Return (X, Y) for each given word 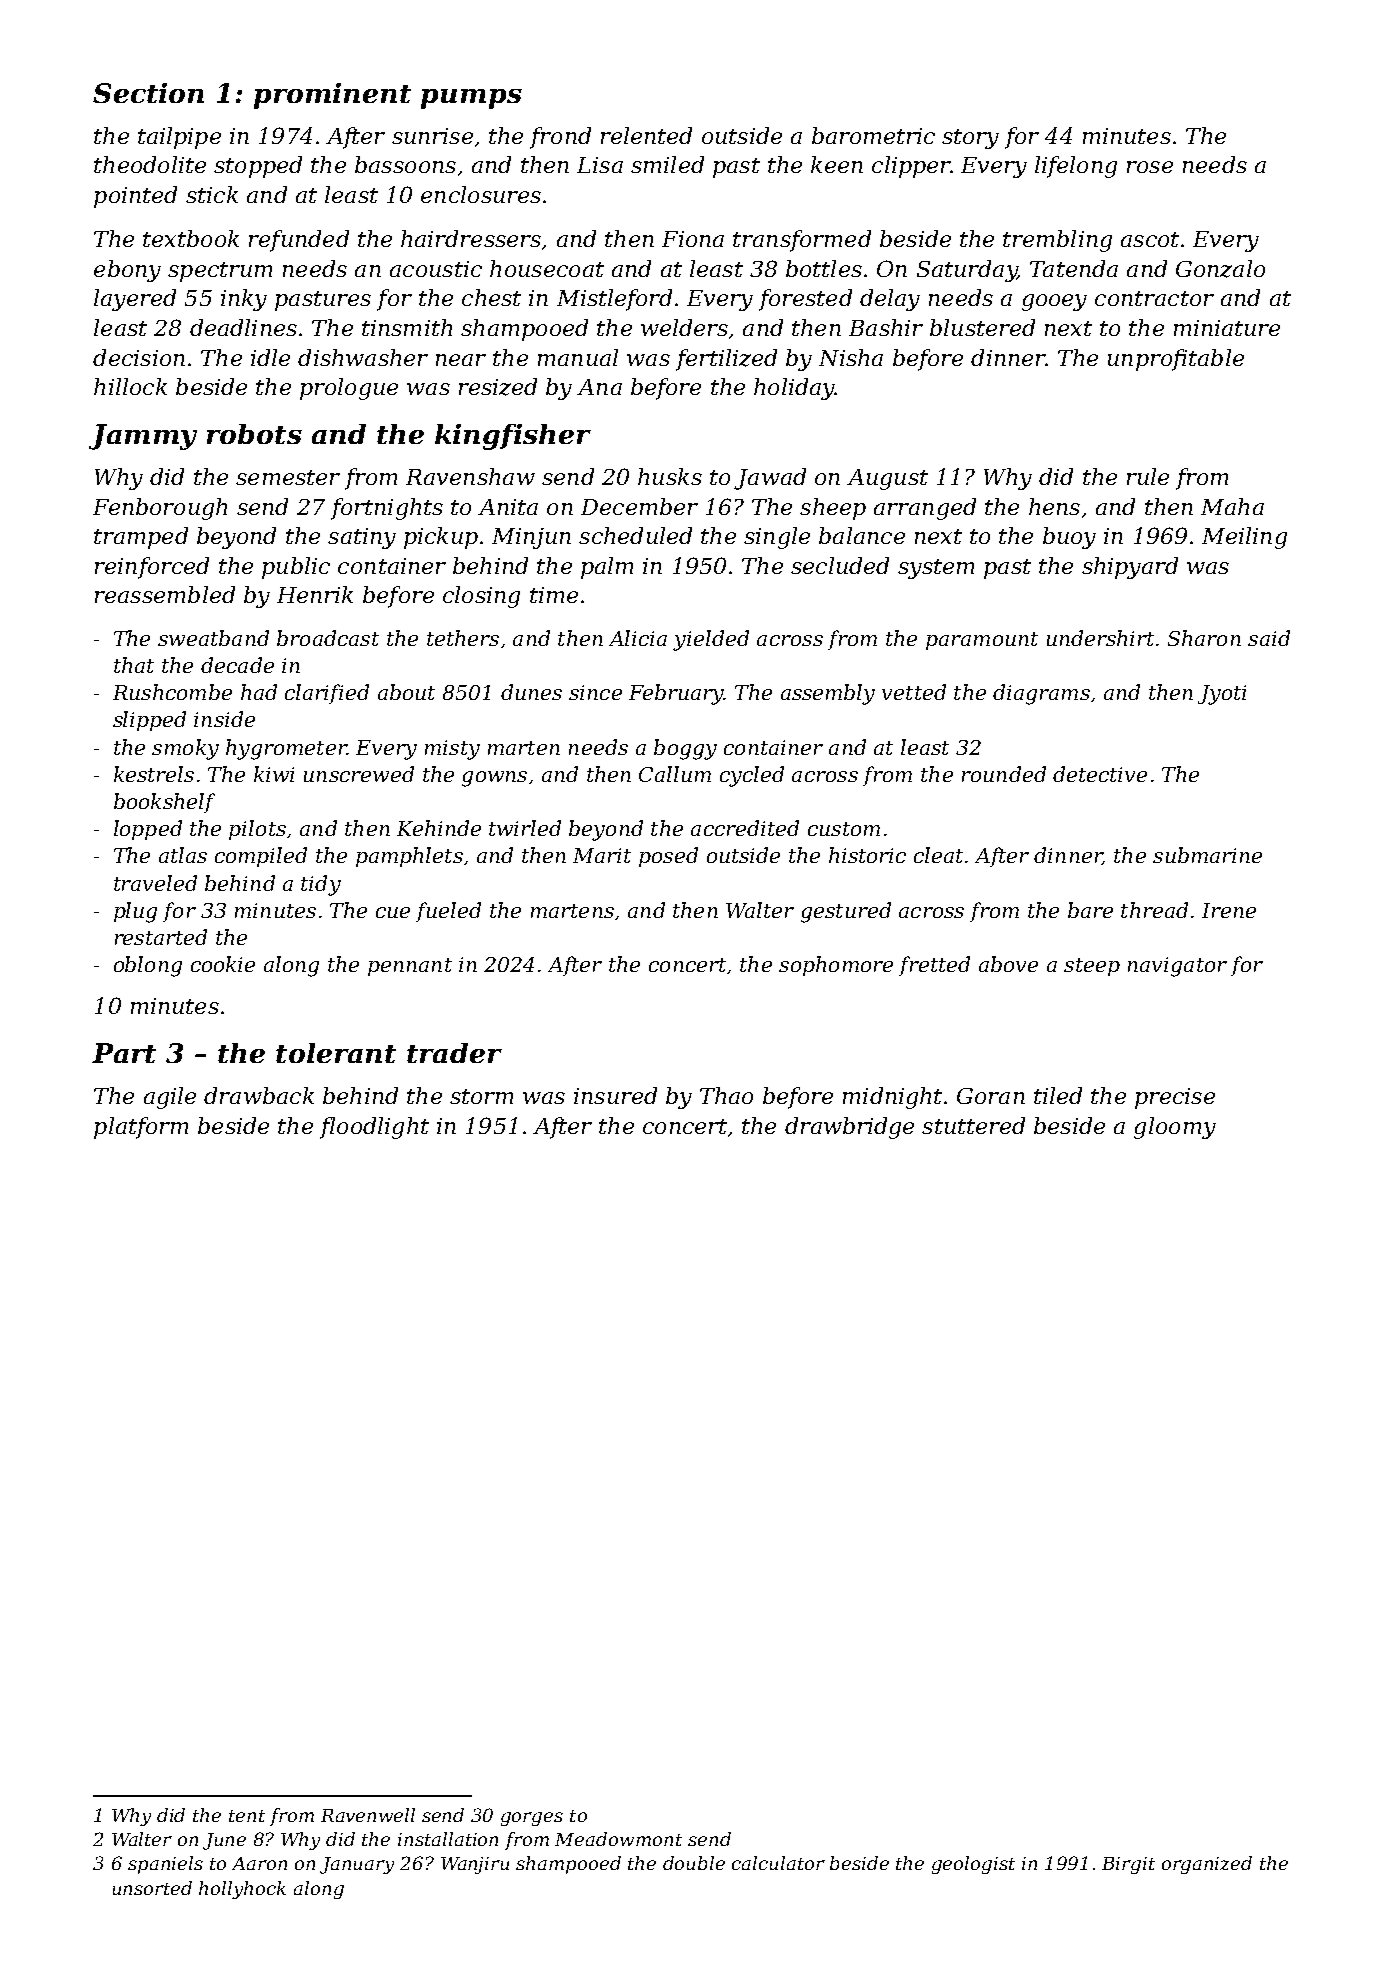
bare (1090, 910)
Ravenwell (368, 1815)
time (554, 595)
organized (1207, 1865)
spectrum (220, 272)
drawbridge (849, 1128)
